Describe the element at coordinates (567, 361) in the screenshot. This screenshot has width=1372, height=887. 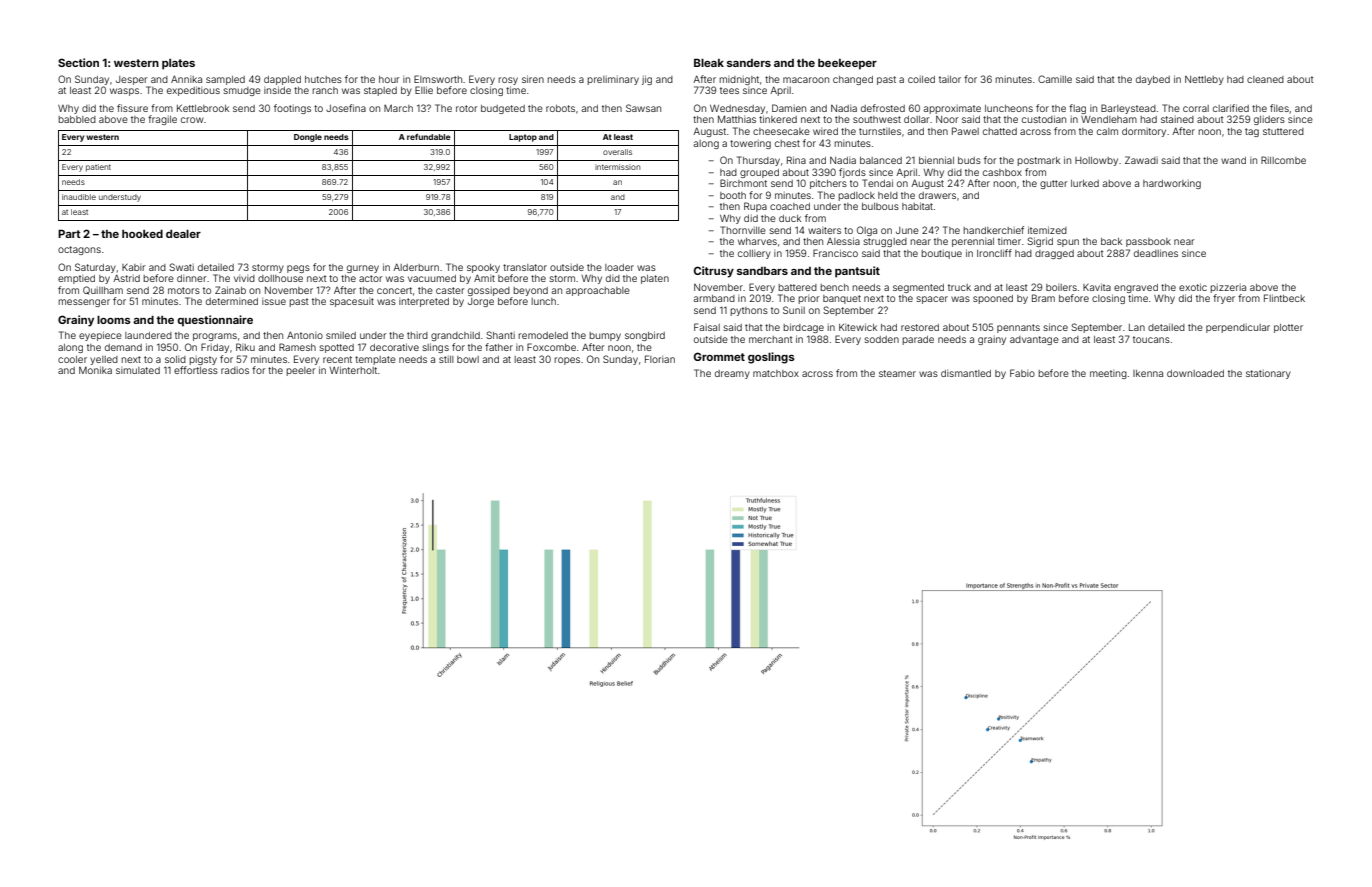
I see `ropes` at that location.
